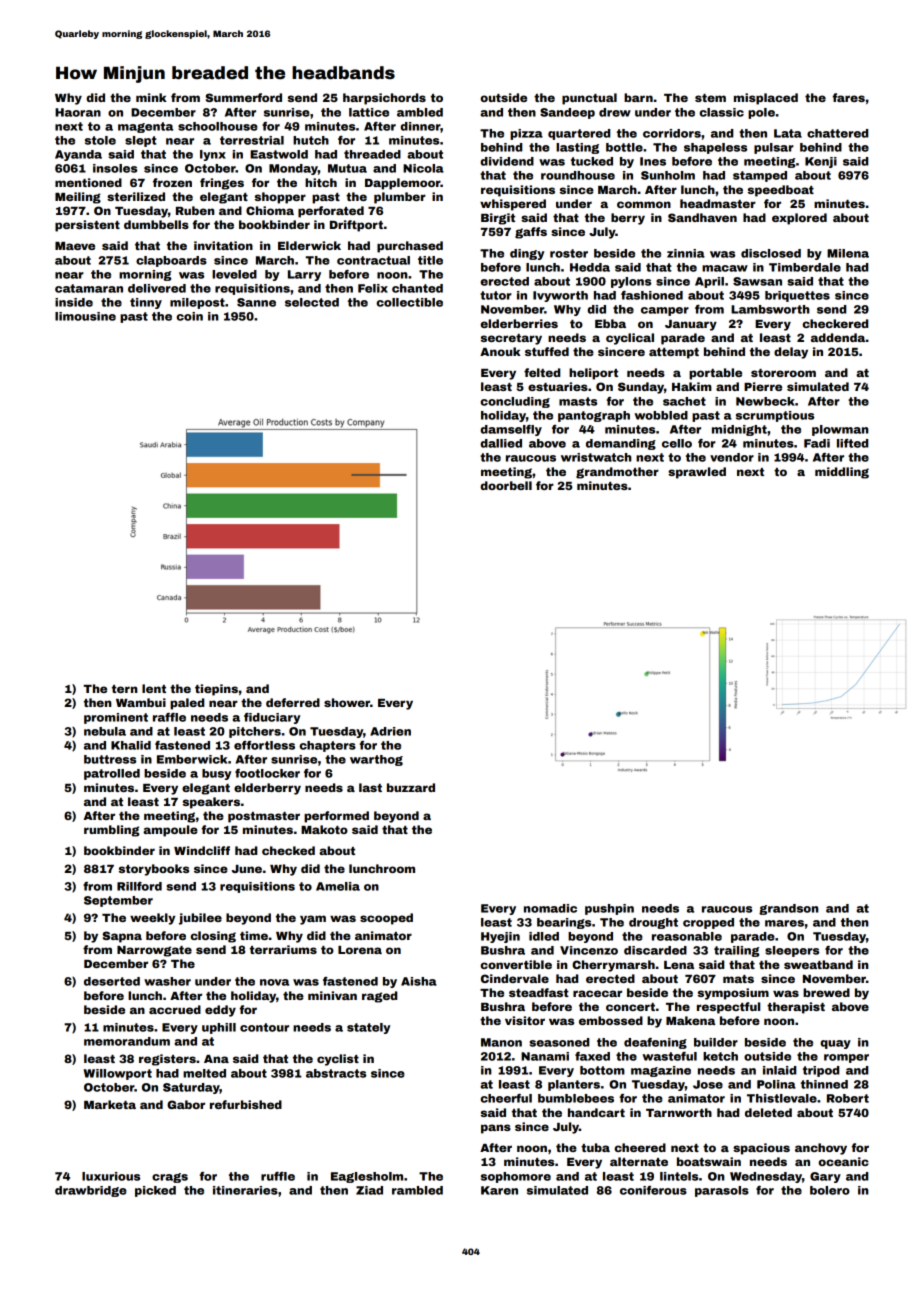  I want to click on memorandum, so click(127, 1041).
